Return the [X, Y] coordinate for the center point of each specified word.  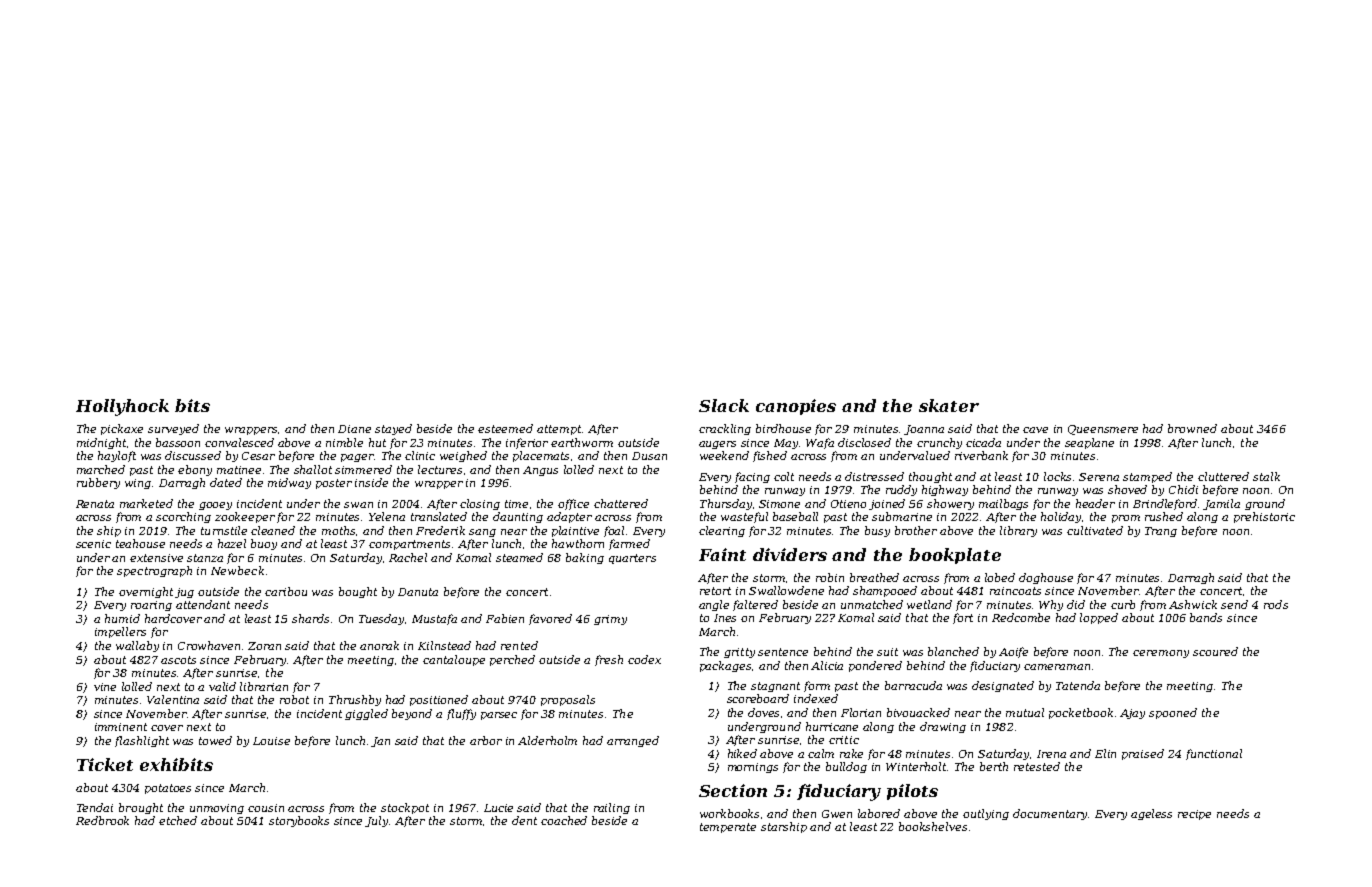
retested [1037, 766]
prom [1126, 519]
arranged [633, 741]
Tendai [95, 807]
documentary [1051, 814]
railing [612, 808]
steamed [519, 557]
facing [752, 477]
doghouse [1046, 578]
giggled [366, 714]
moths [338, 530]
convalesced [239, 442]
